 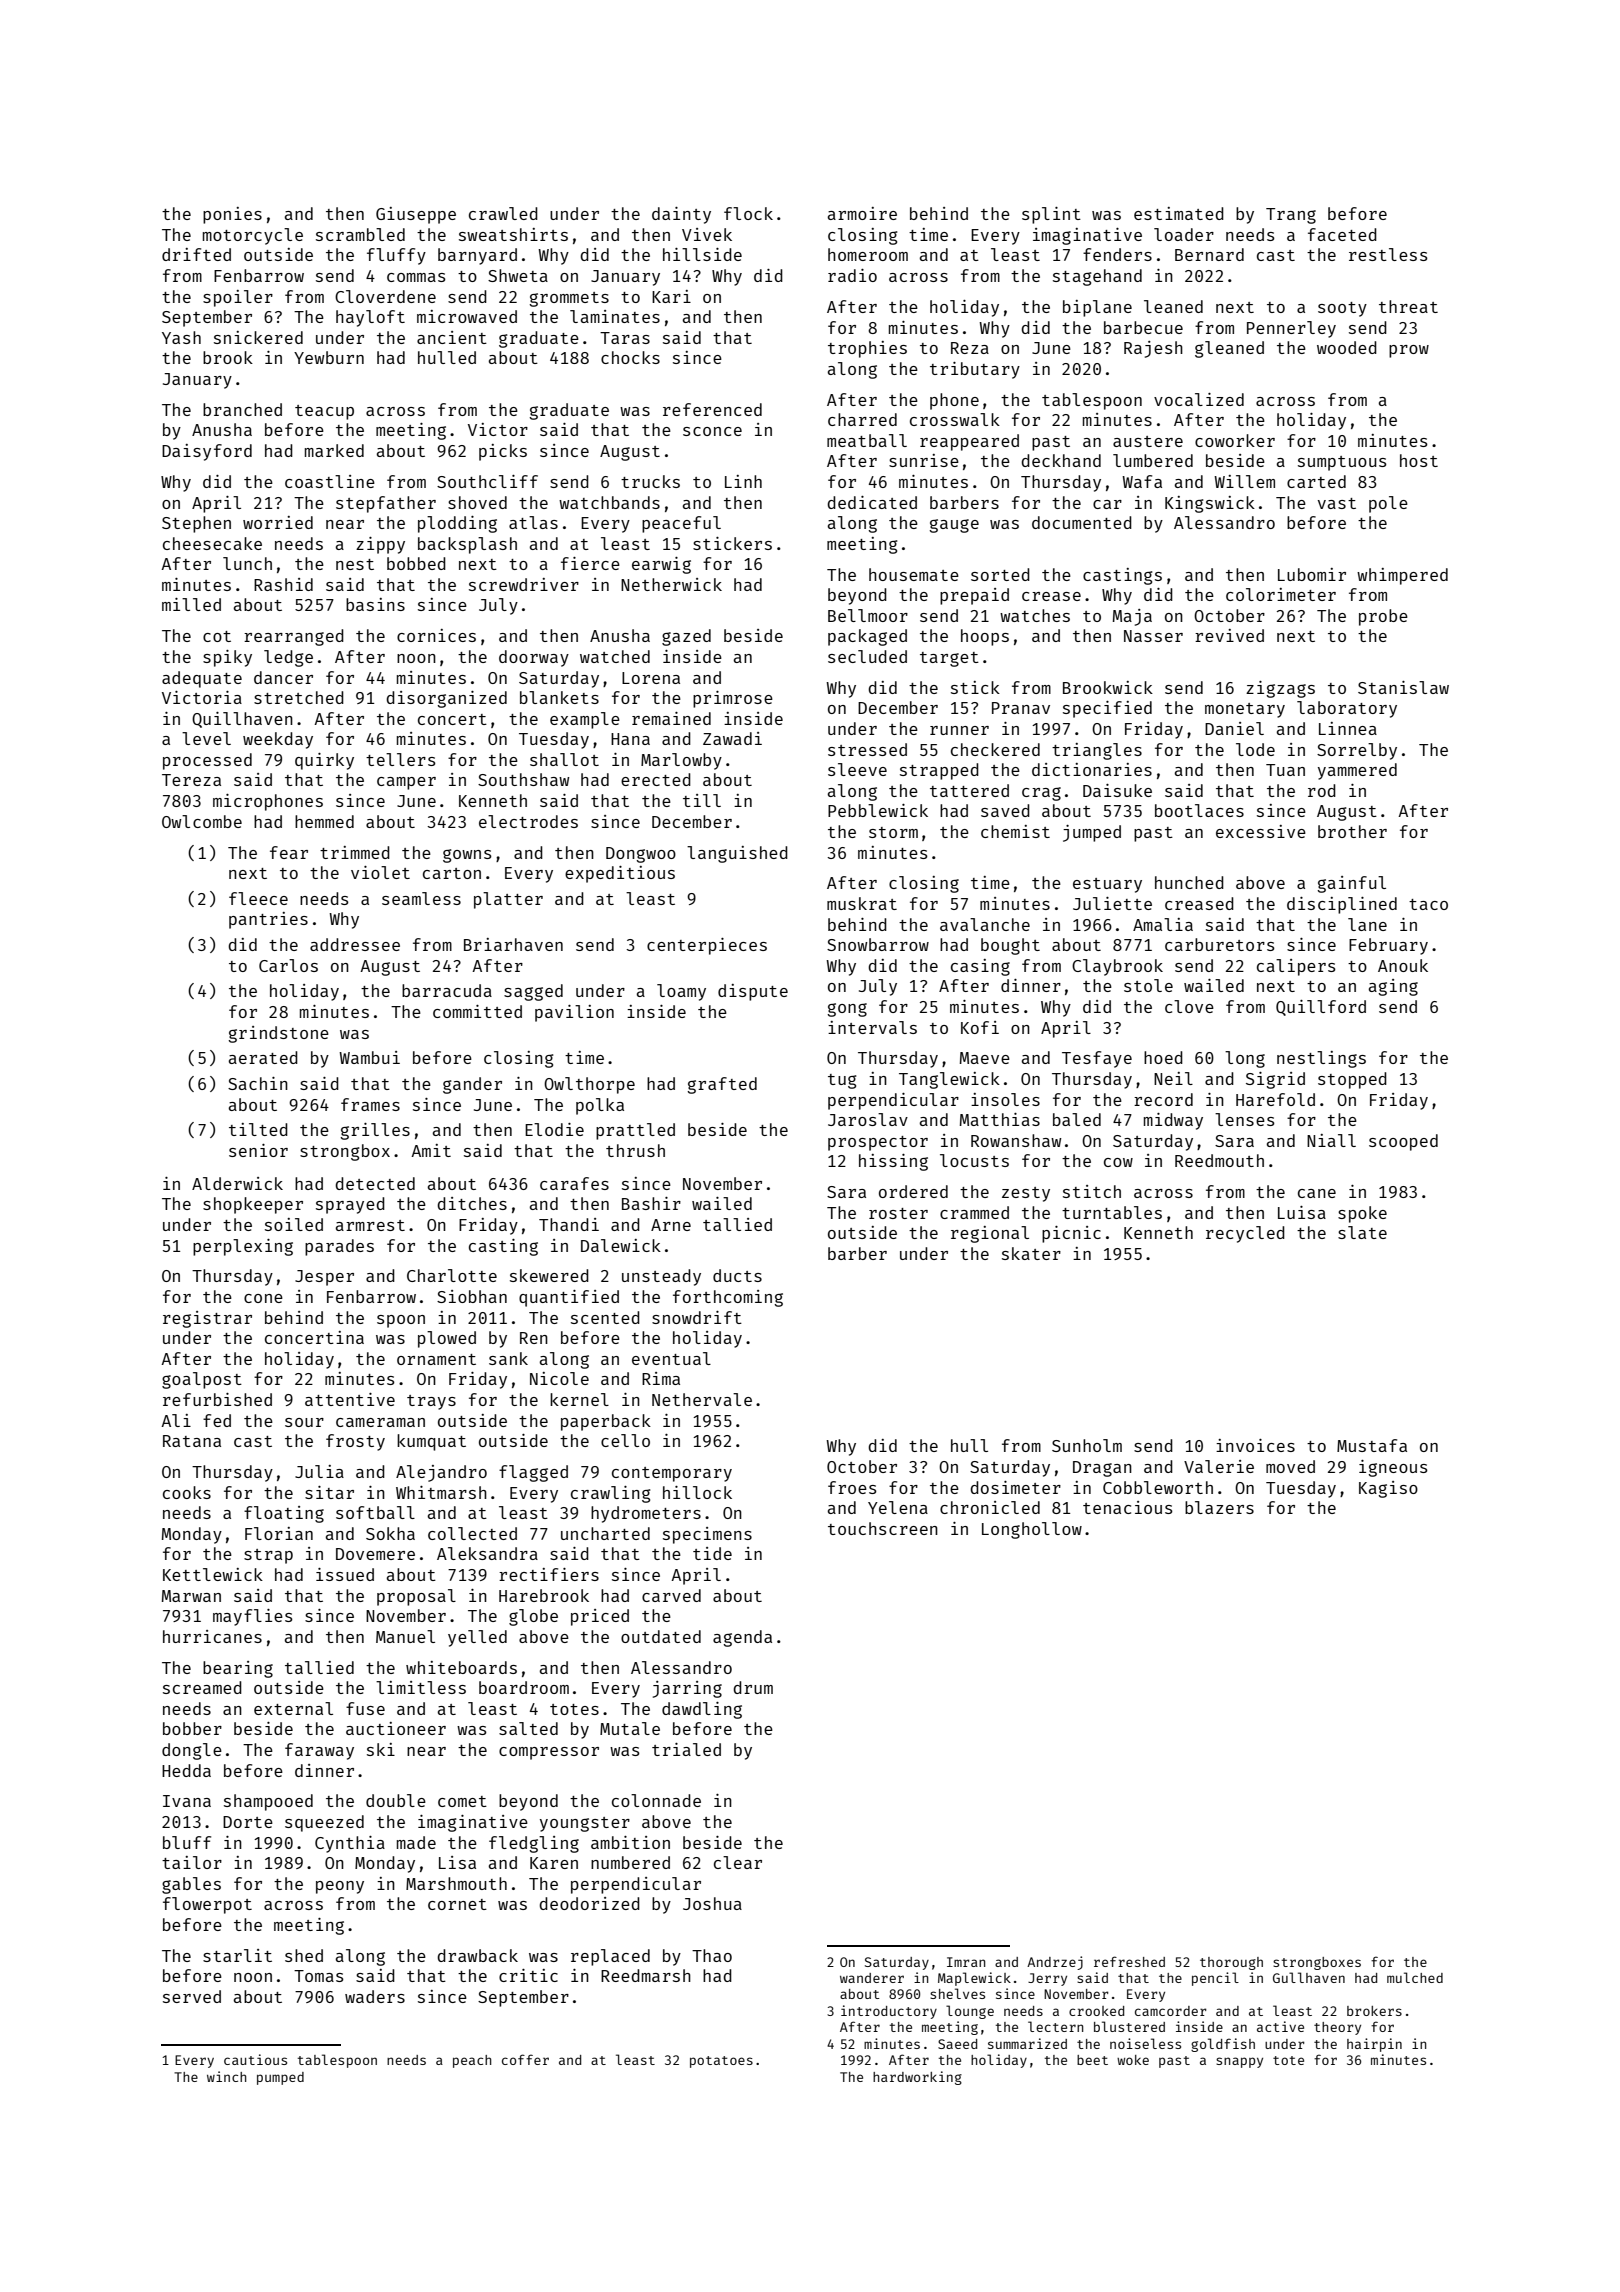 I want to click on fenders, so click(x=1117, y=254).
